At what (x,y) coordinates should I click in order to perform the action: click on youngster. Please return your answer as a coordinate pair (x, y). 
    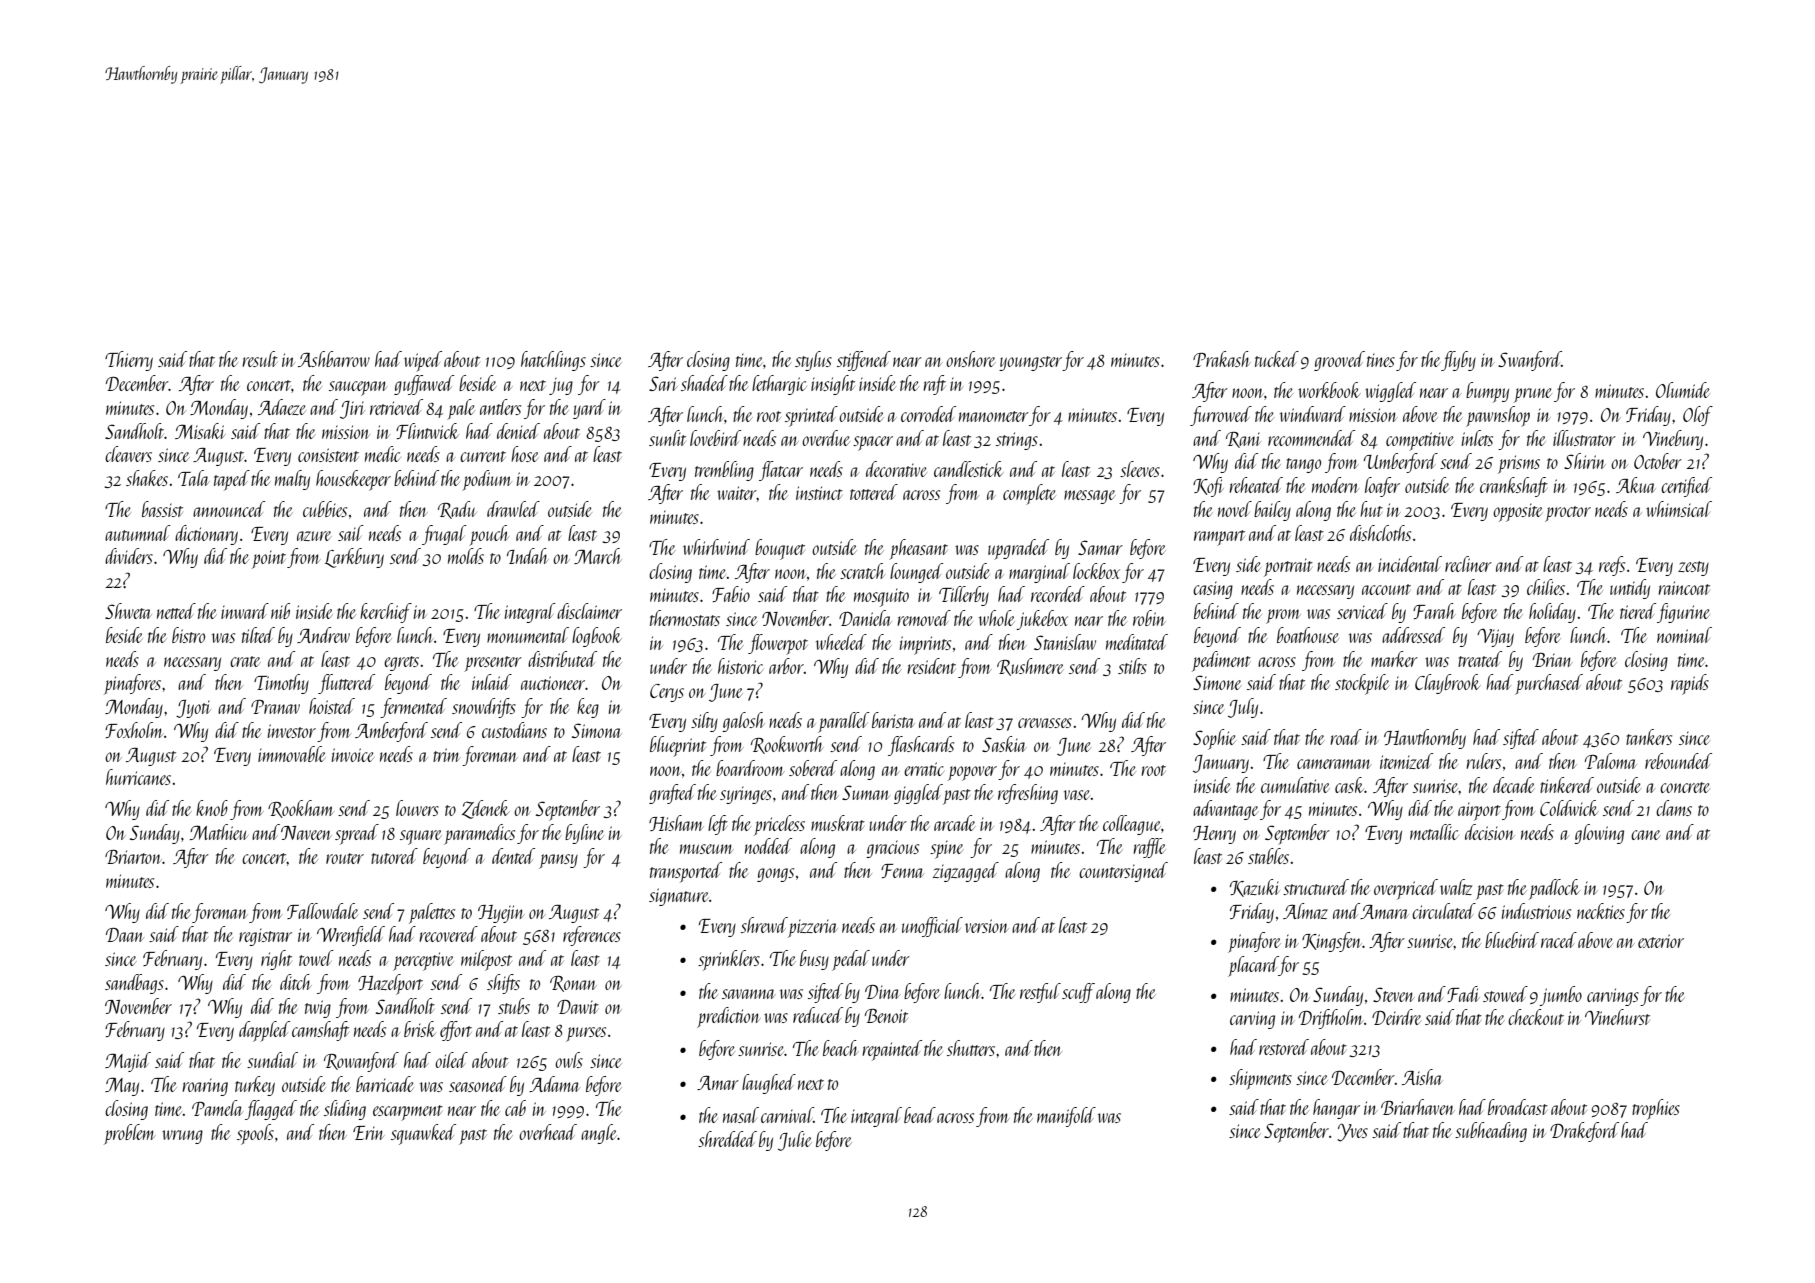
    Looking at the image, I should click on (1030, 363).
